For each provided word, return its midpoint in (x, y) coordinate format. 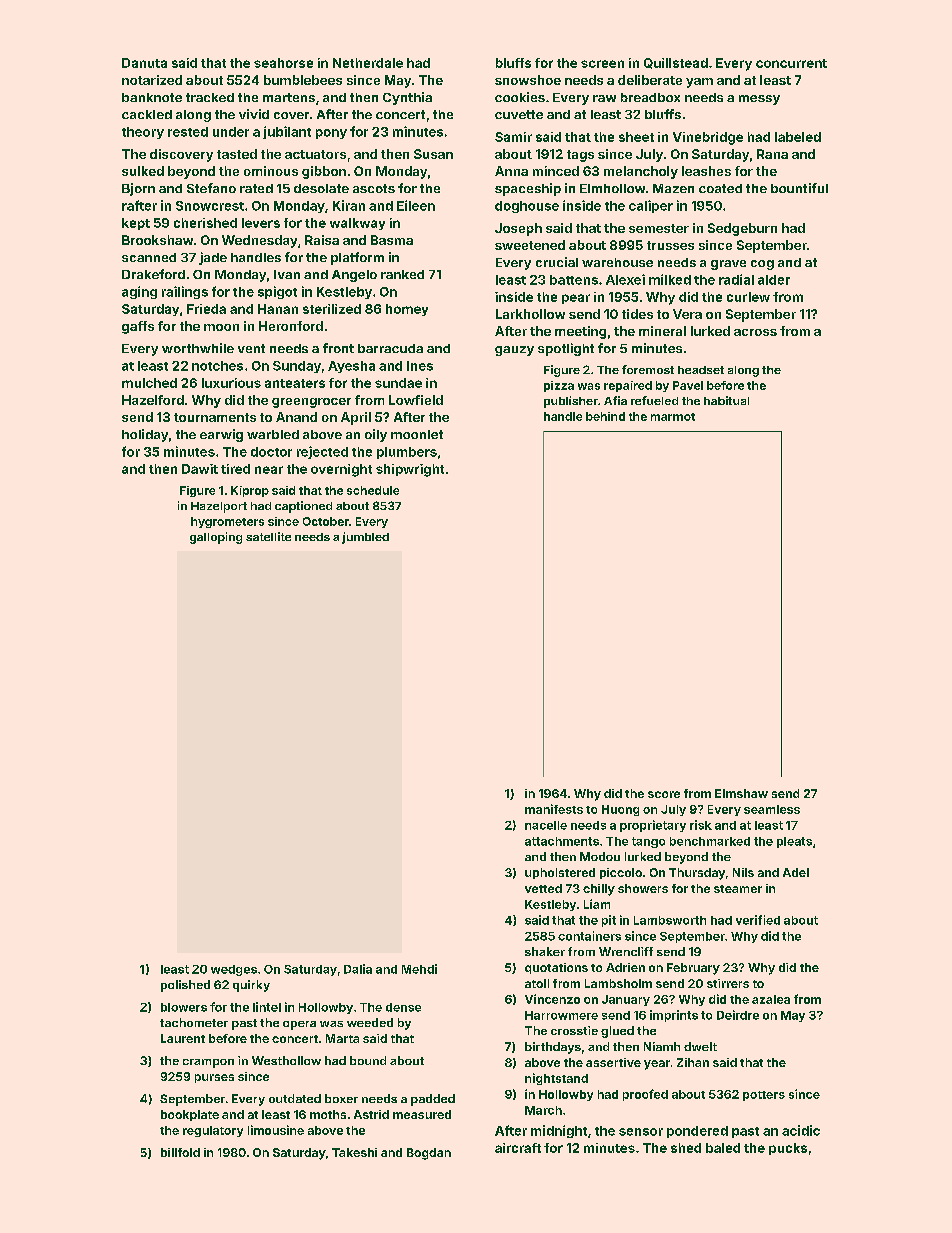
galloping (216, 538)
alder (774, 280)
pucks (788, 1149)
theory (143, 133)
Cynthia (407, 98)
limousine (276, 1130)
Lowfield (416, 400)
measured (422, 1114)
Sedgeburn (742, 229)
